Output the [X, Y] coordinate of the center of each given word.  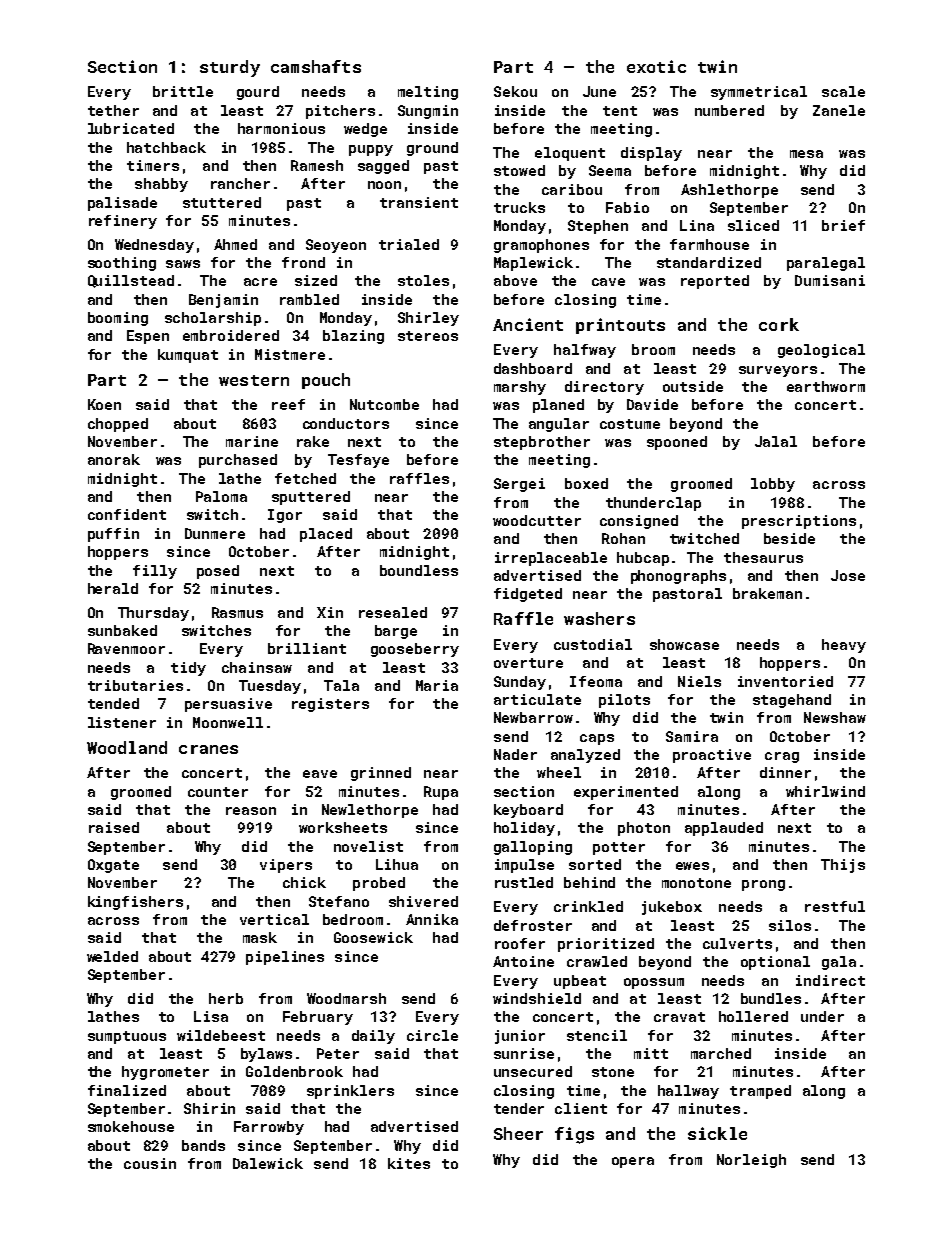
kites [409, 1163]
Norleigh [751, 1161]
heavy [844, 646]
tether [113, 110]
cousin [150, 1163]
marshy [520, 388]
